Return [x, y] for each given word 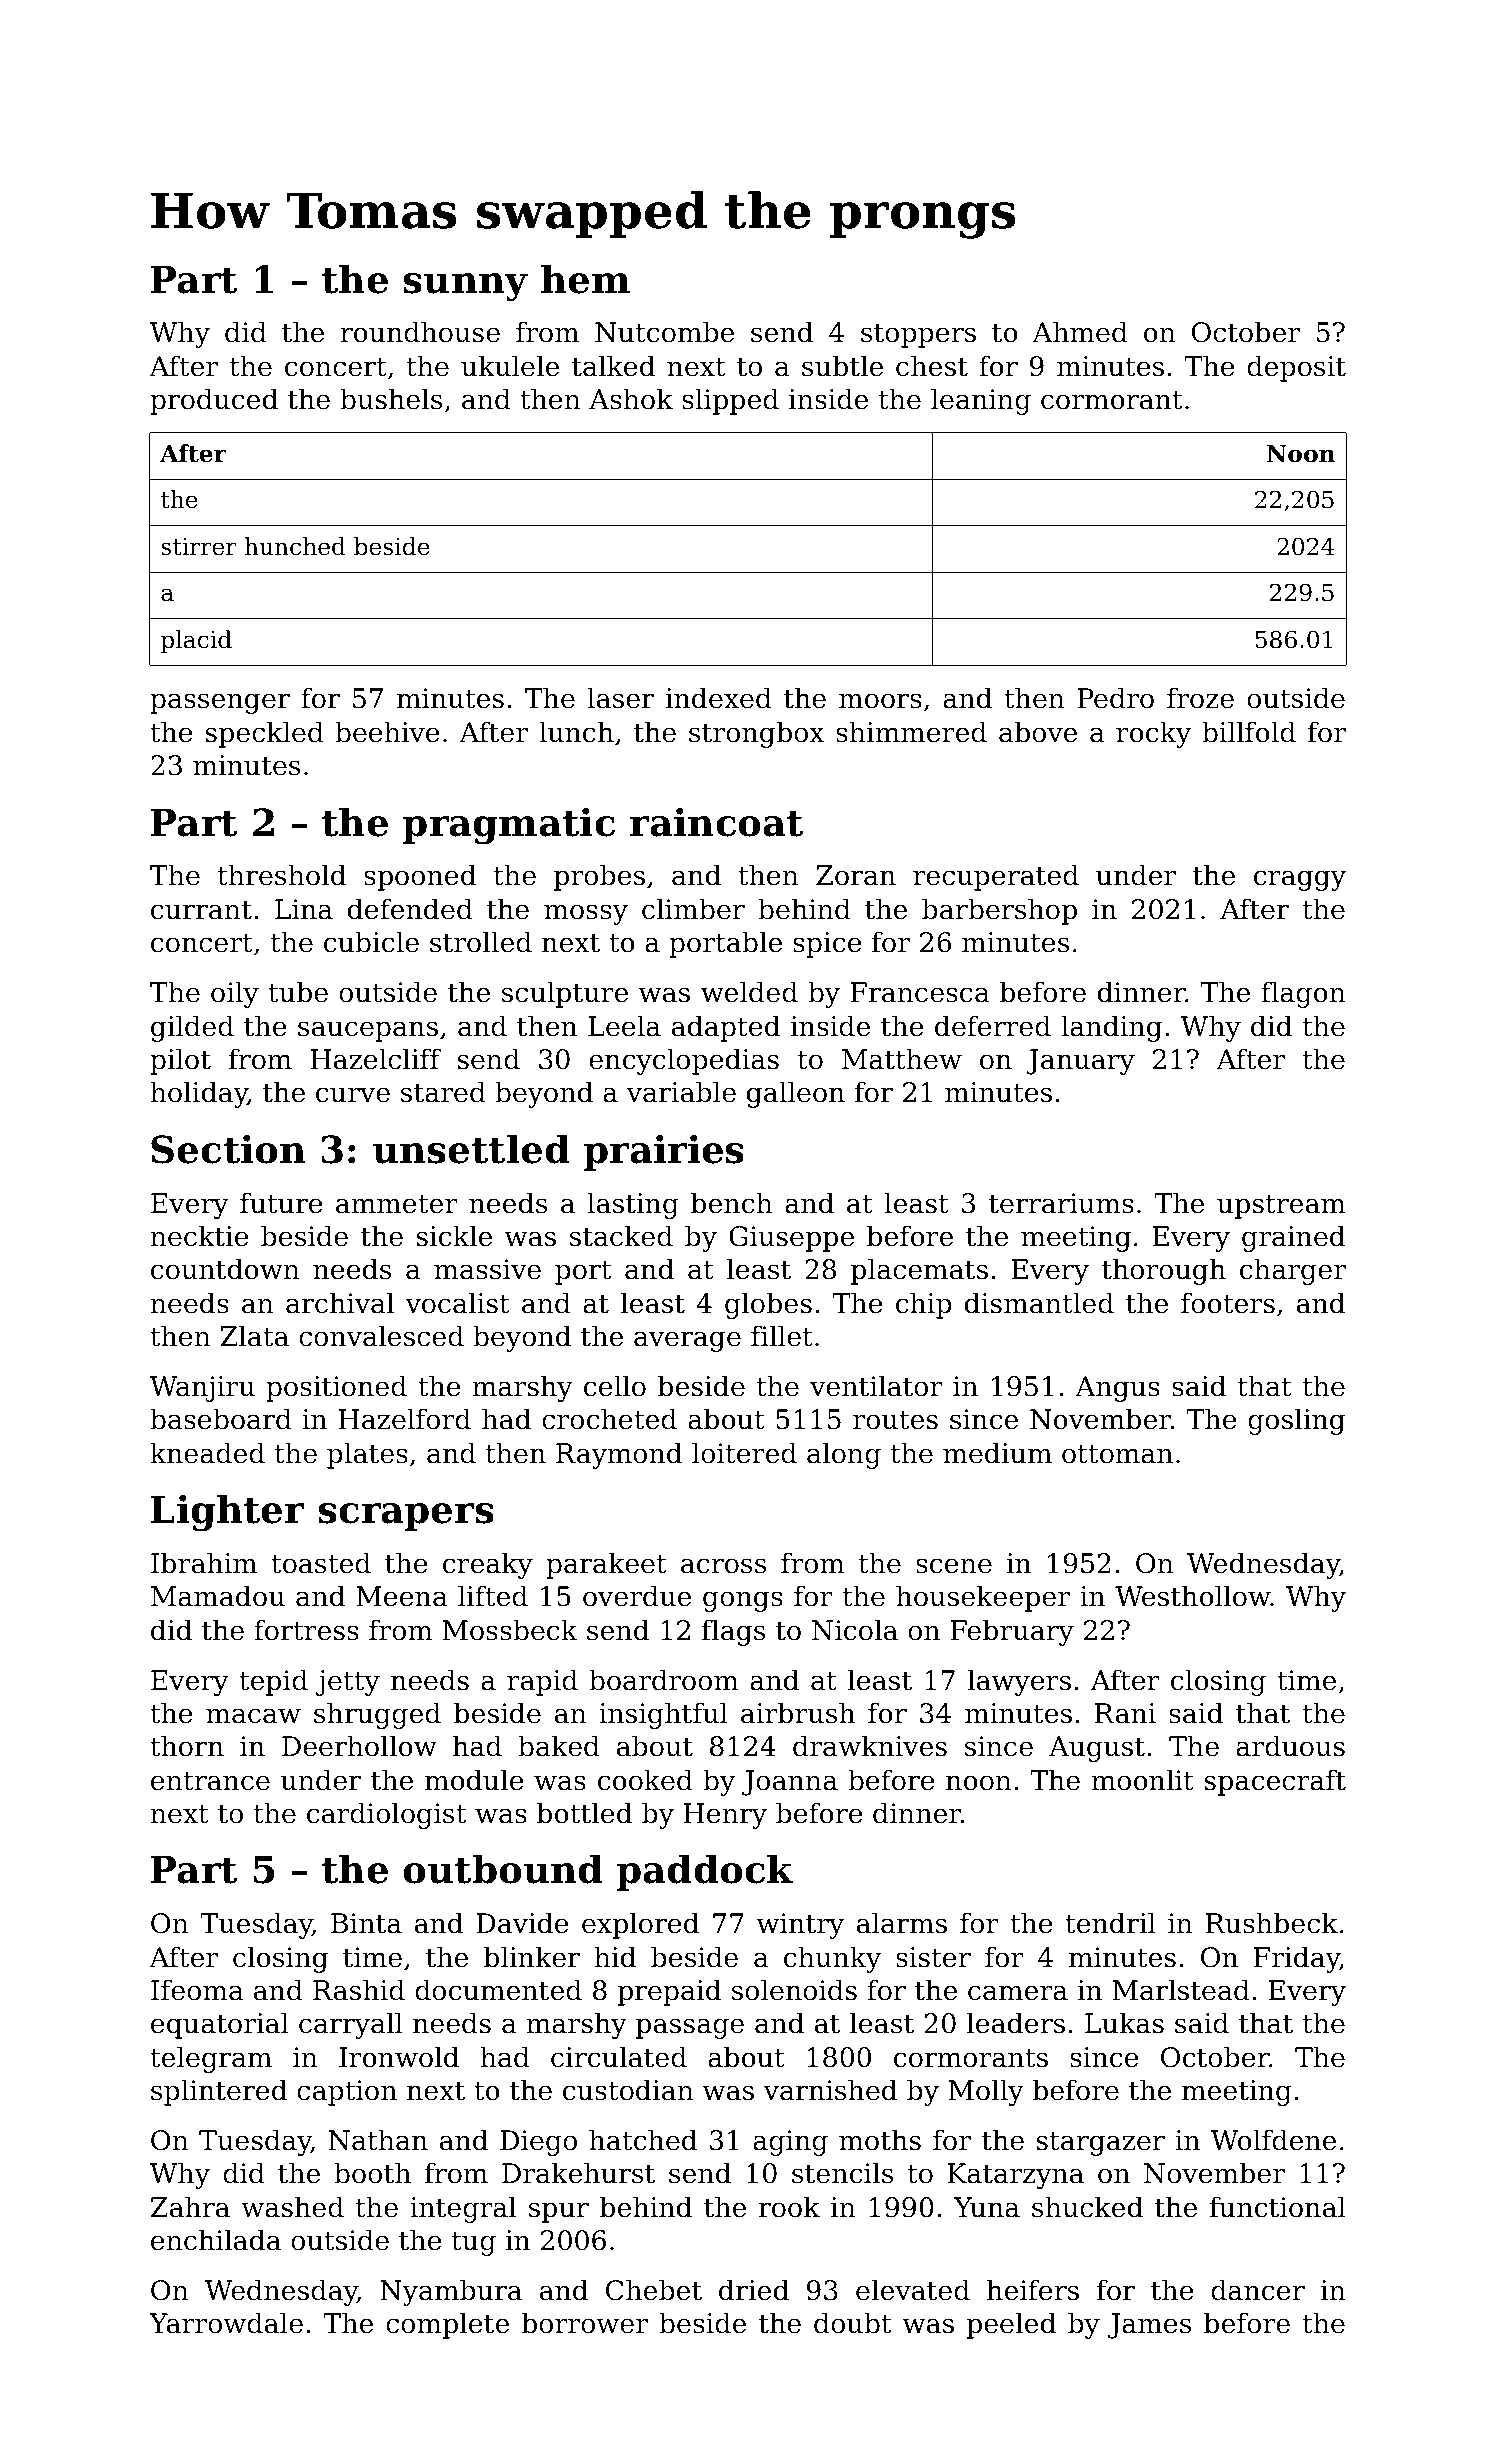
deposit [1296, 368]
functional [1278, 2207]
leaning [981, 401]
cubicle [371, 942]
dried [754, 2290]
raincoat [716, 822]
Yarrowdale [226, 2323]
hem [585, 279]
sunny [465, 287]
